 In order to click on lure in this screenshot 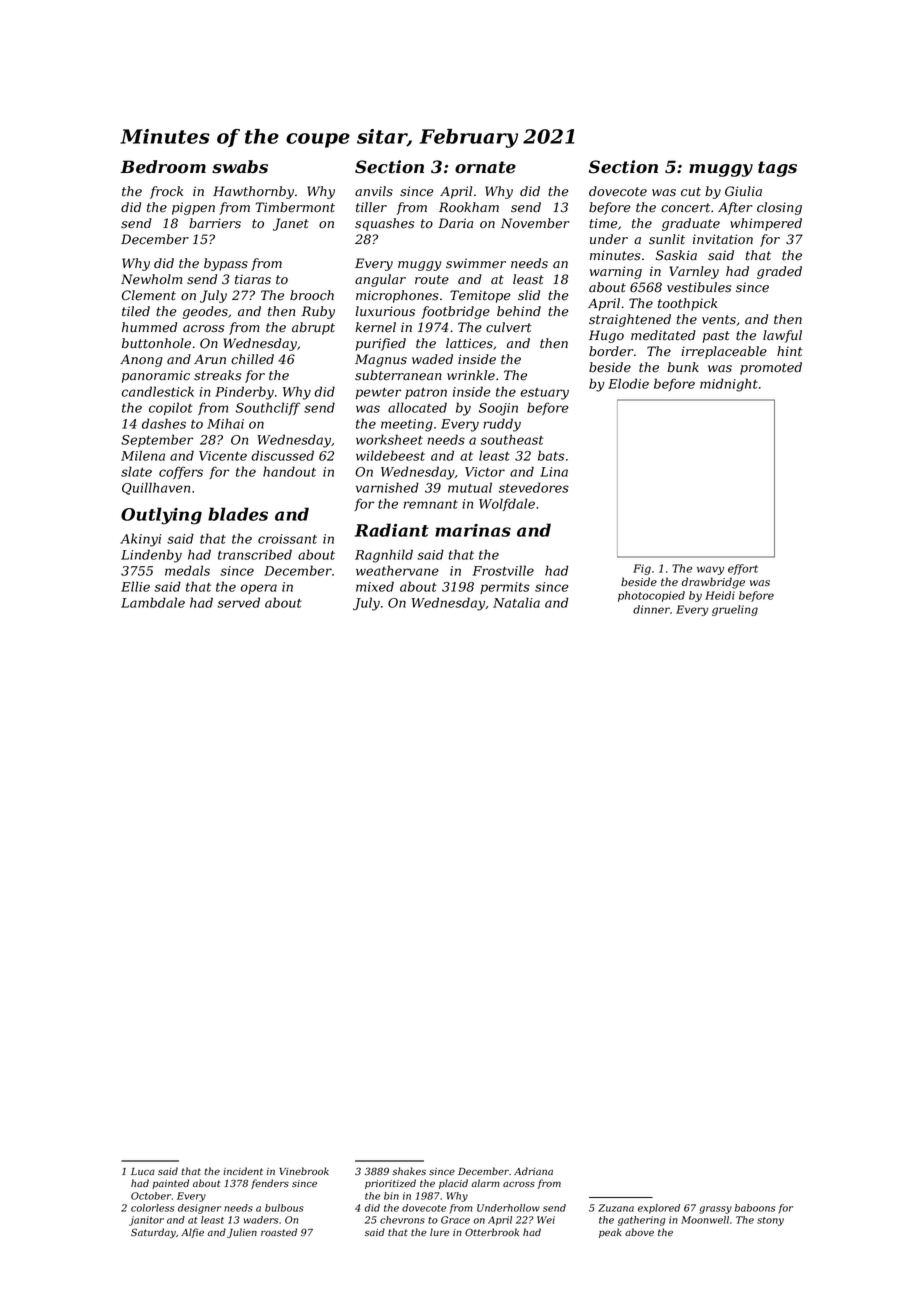, I will do `click(439, 1232)`.
